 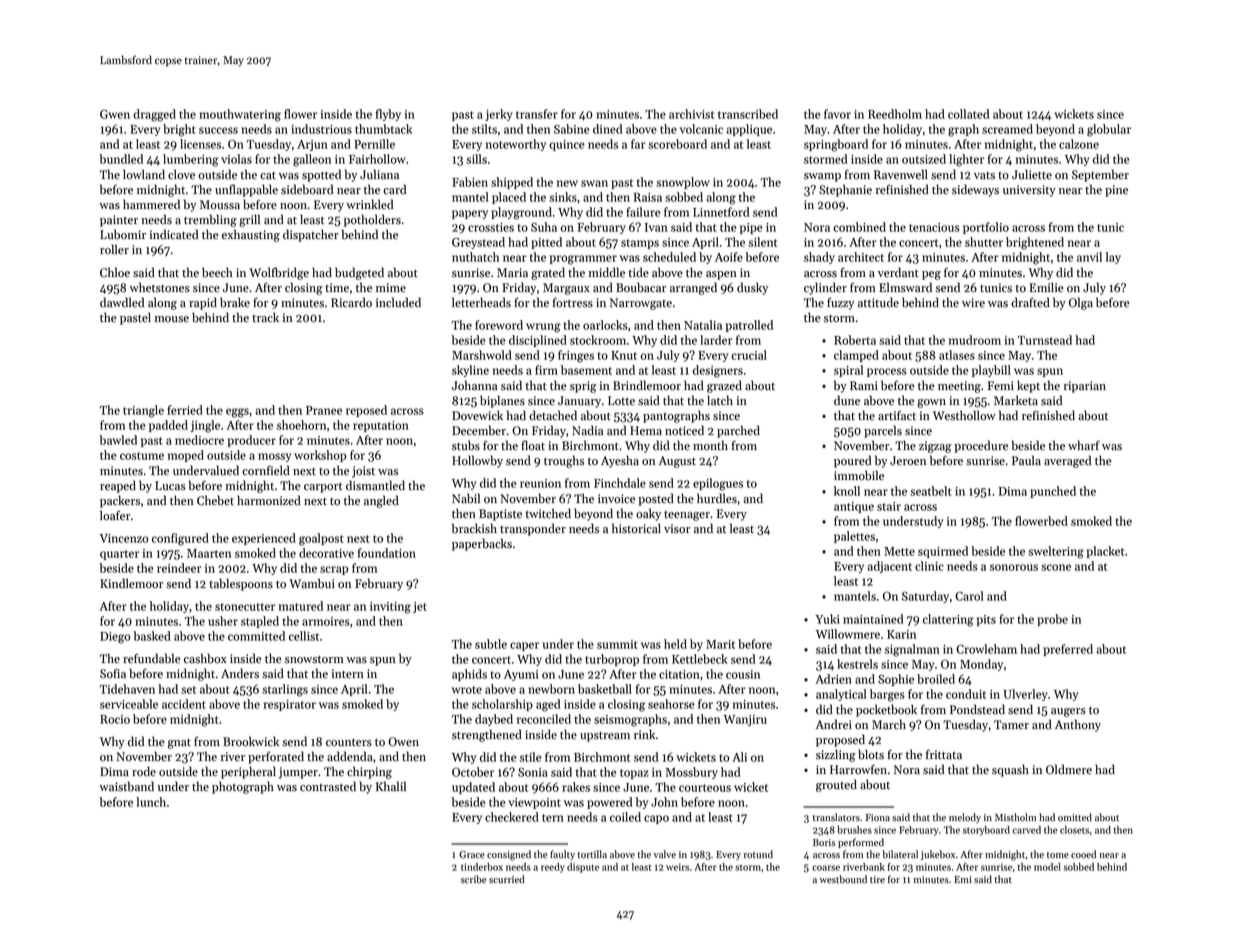 I want to click on signalman, so click(x=912, y=650).
